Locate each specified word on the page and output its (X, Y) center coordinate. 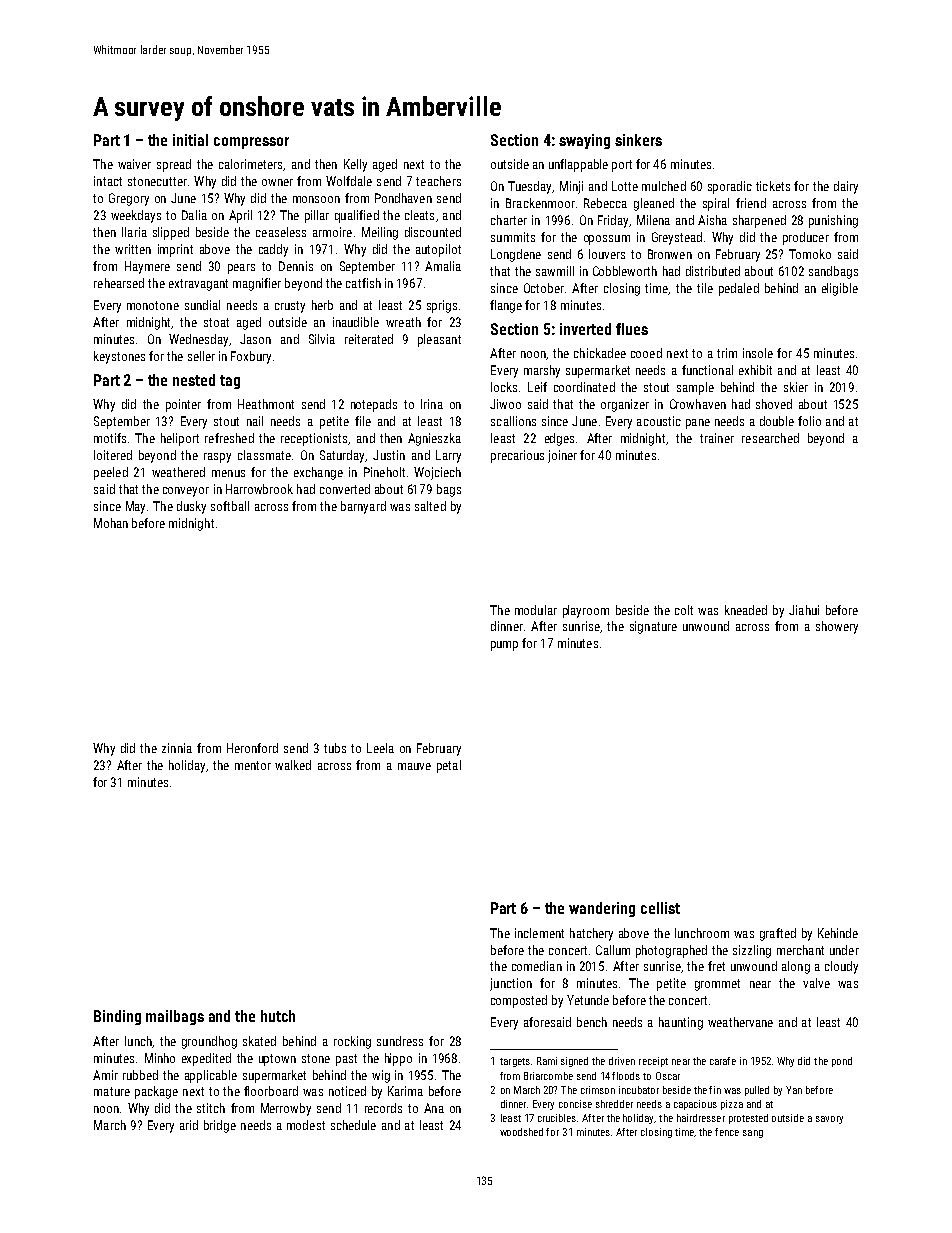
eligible (840, 289)
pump (504, 646)
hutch (278, 1016)
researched (770, 438)
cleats (419, 215)
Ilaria (134, 232)
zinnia (177, 748)
